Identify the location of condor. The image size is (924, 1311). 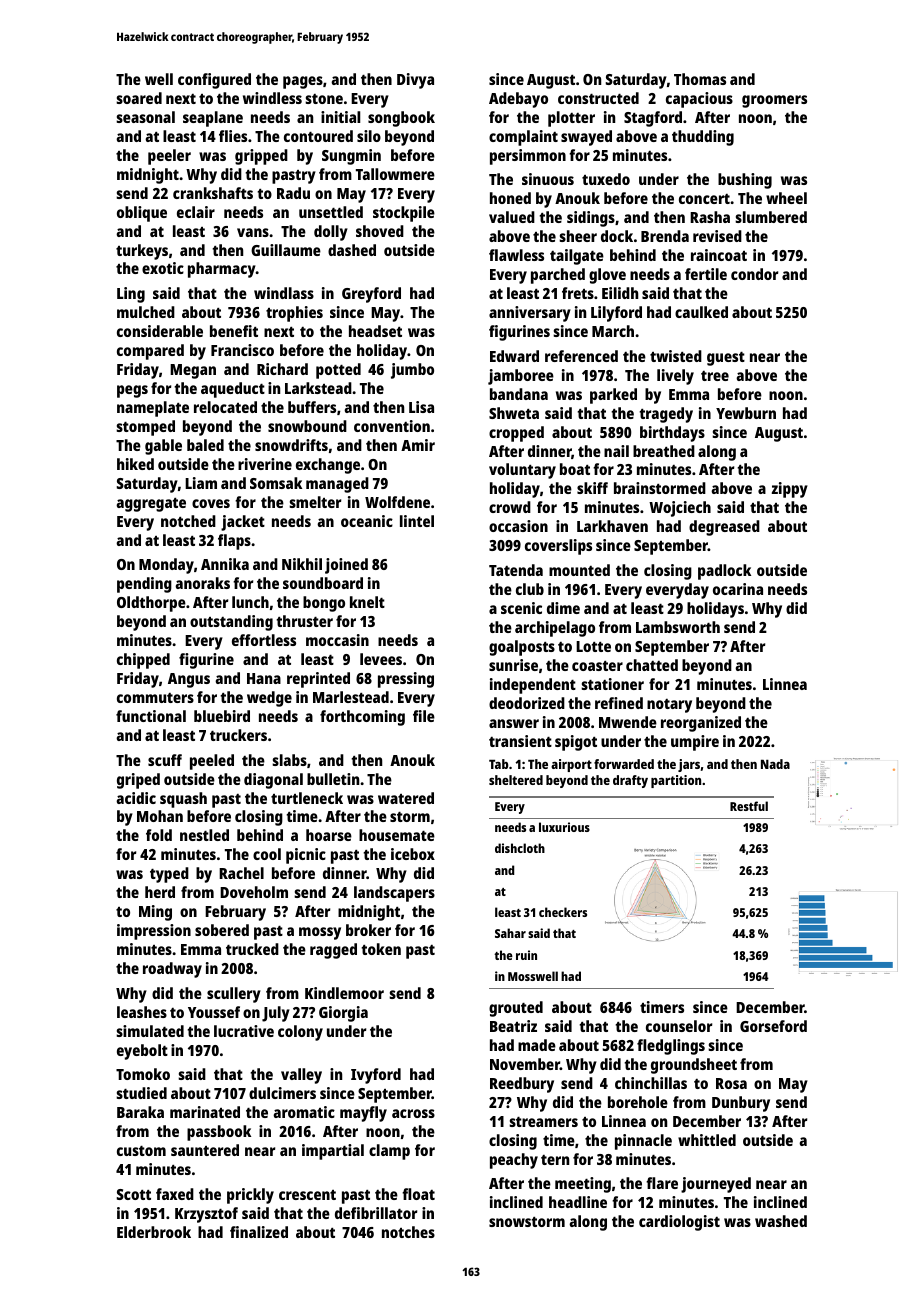
(754, 274).
